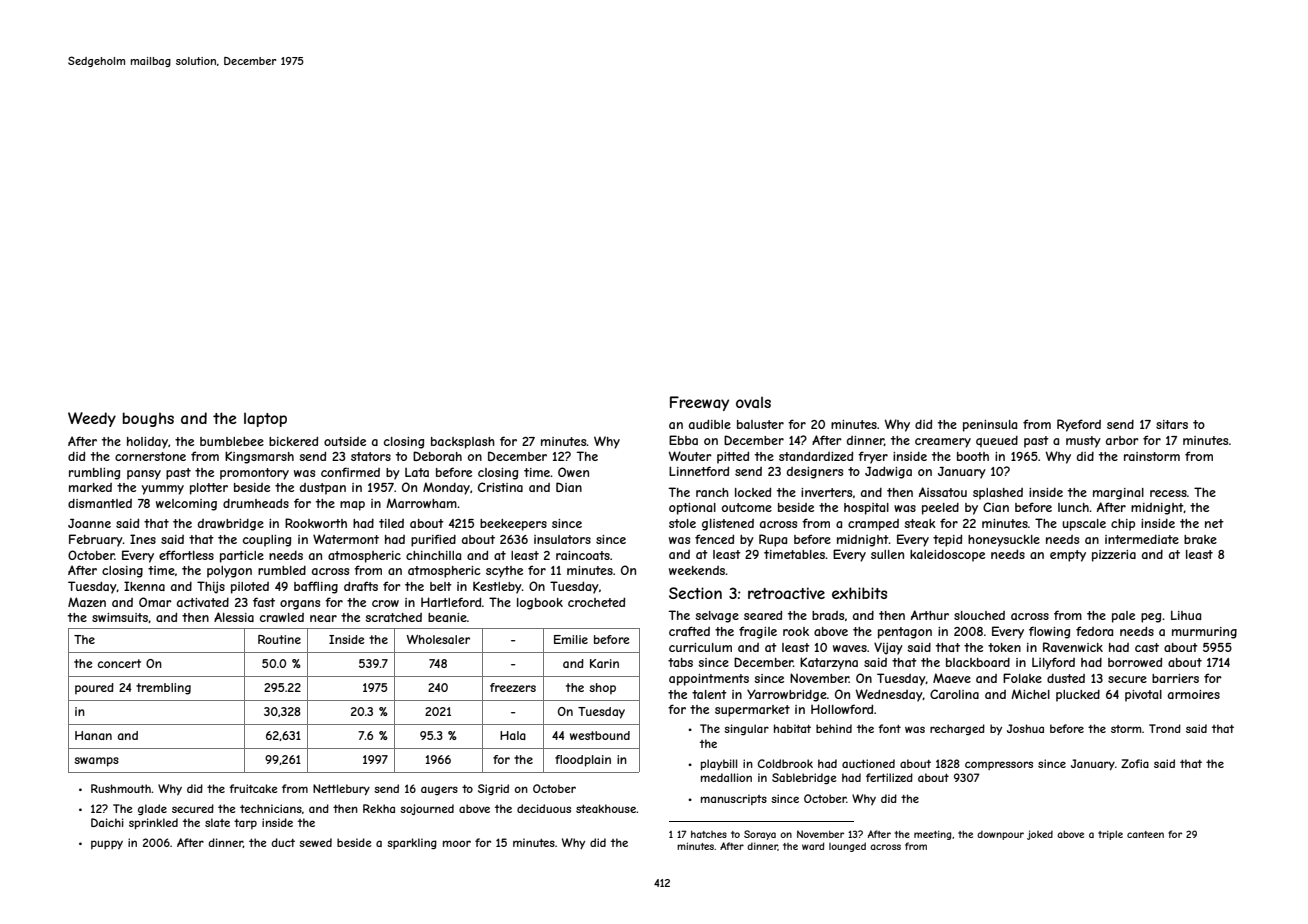 This screenshot has height=924, width=1308. I want to click on lounged, so click(847, 847).
